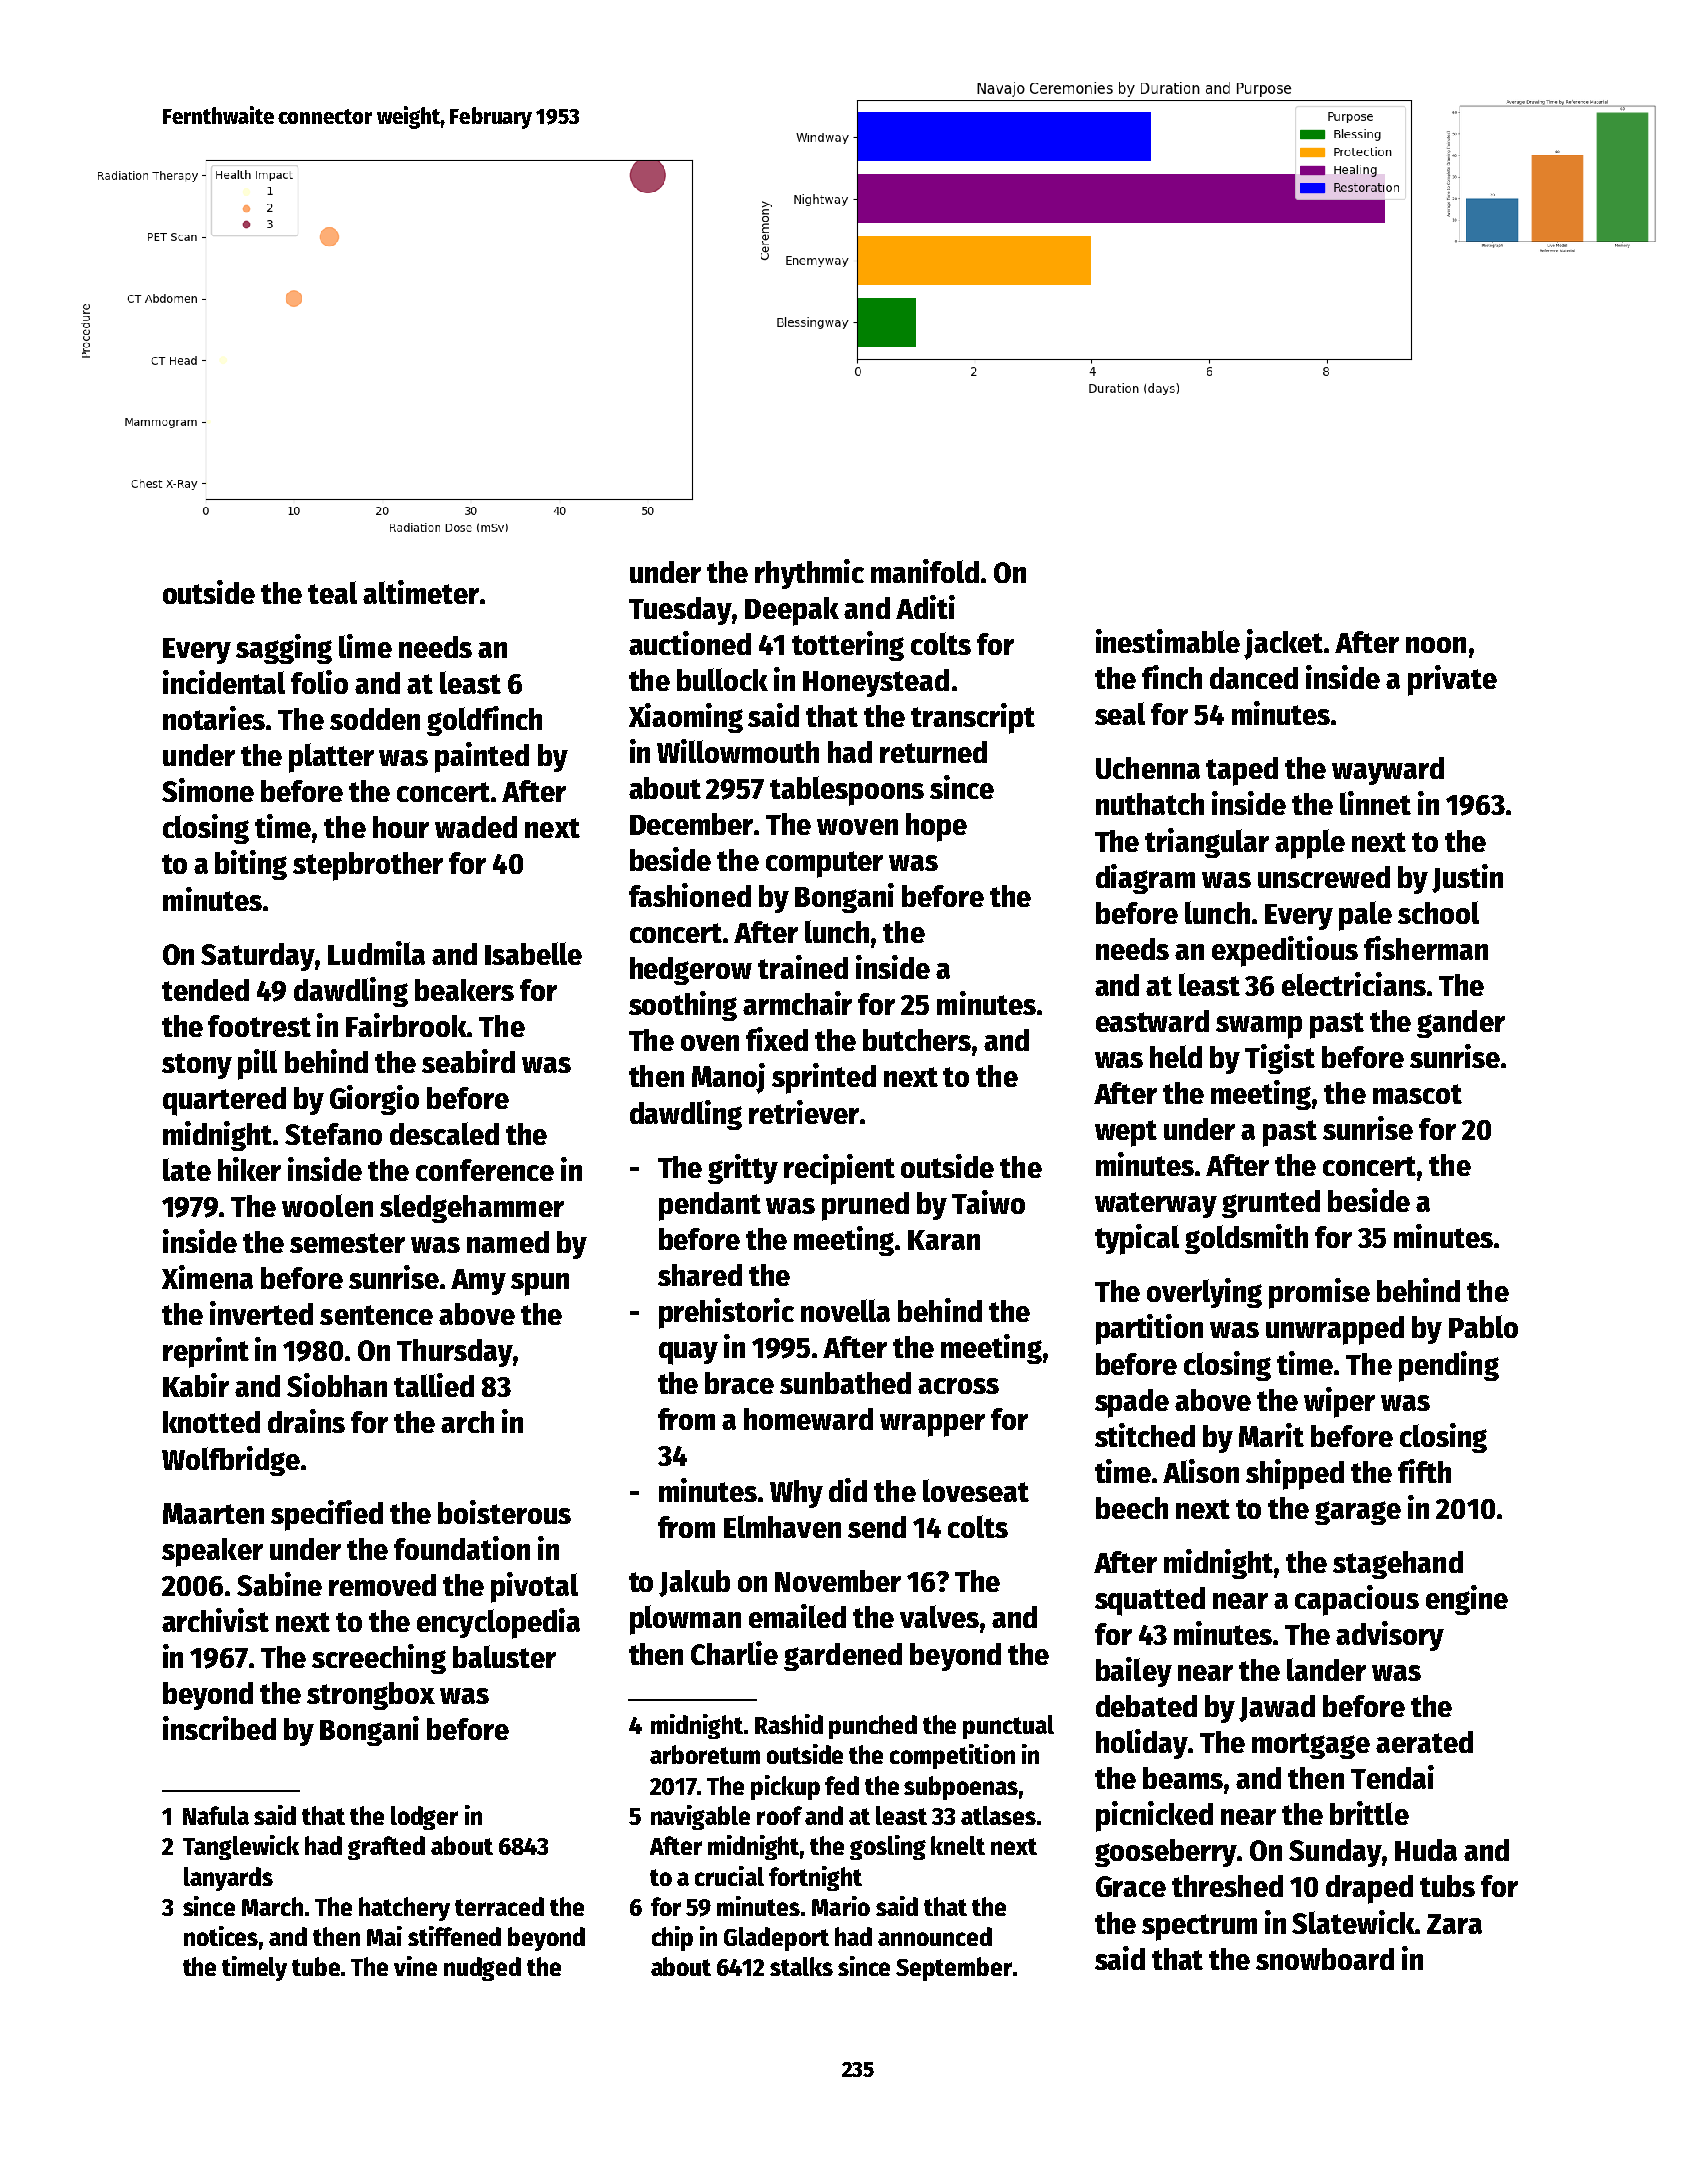 This page has height=2178, width=1683. What do you see at coordinates (1134, 1672) in the page?
I see `bailey` at bounding box center [1134, 1672].
